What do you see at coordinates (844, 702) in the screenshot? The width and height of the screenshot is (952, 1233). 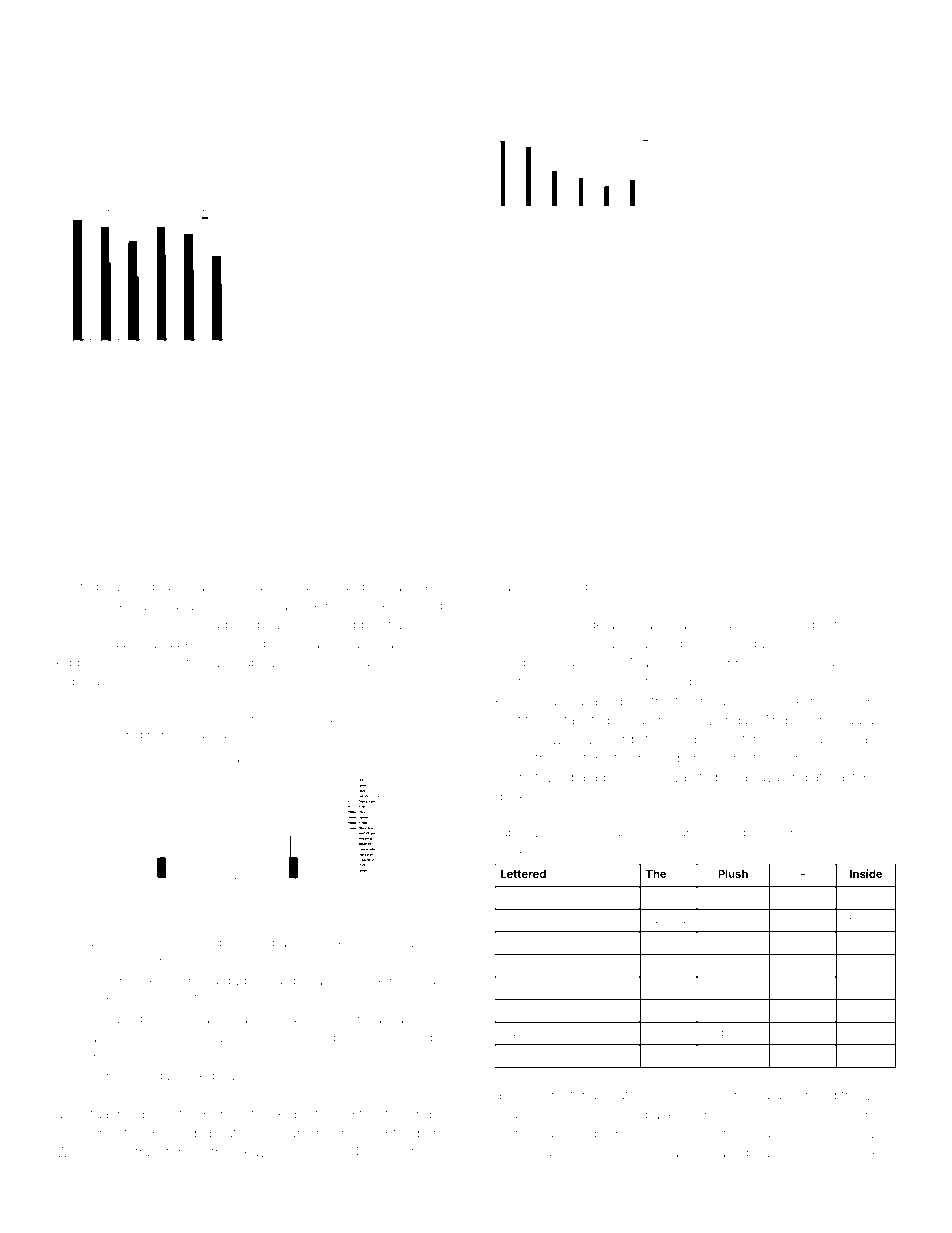 I see `plodded` at bounding box center [844, 702].
